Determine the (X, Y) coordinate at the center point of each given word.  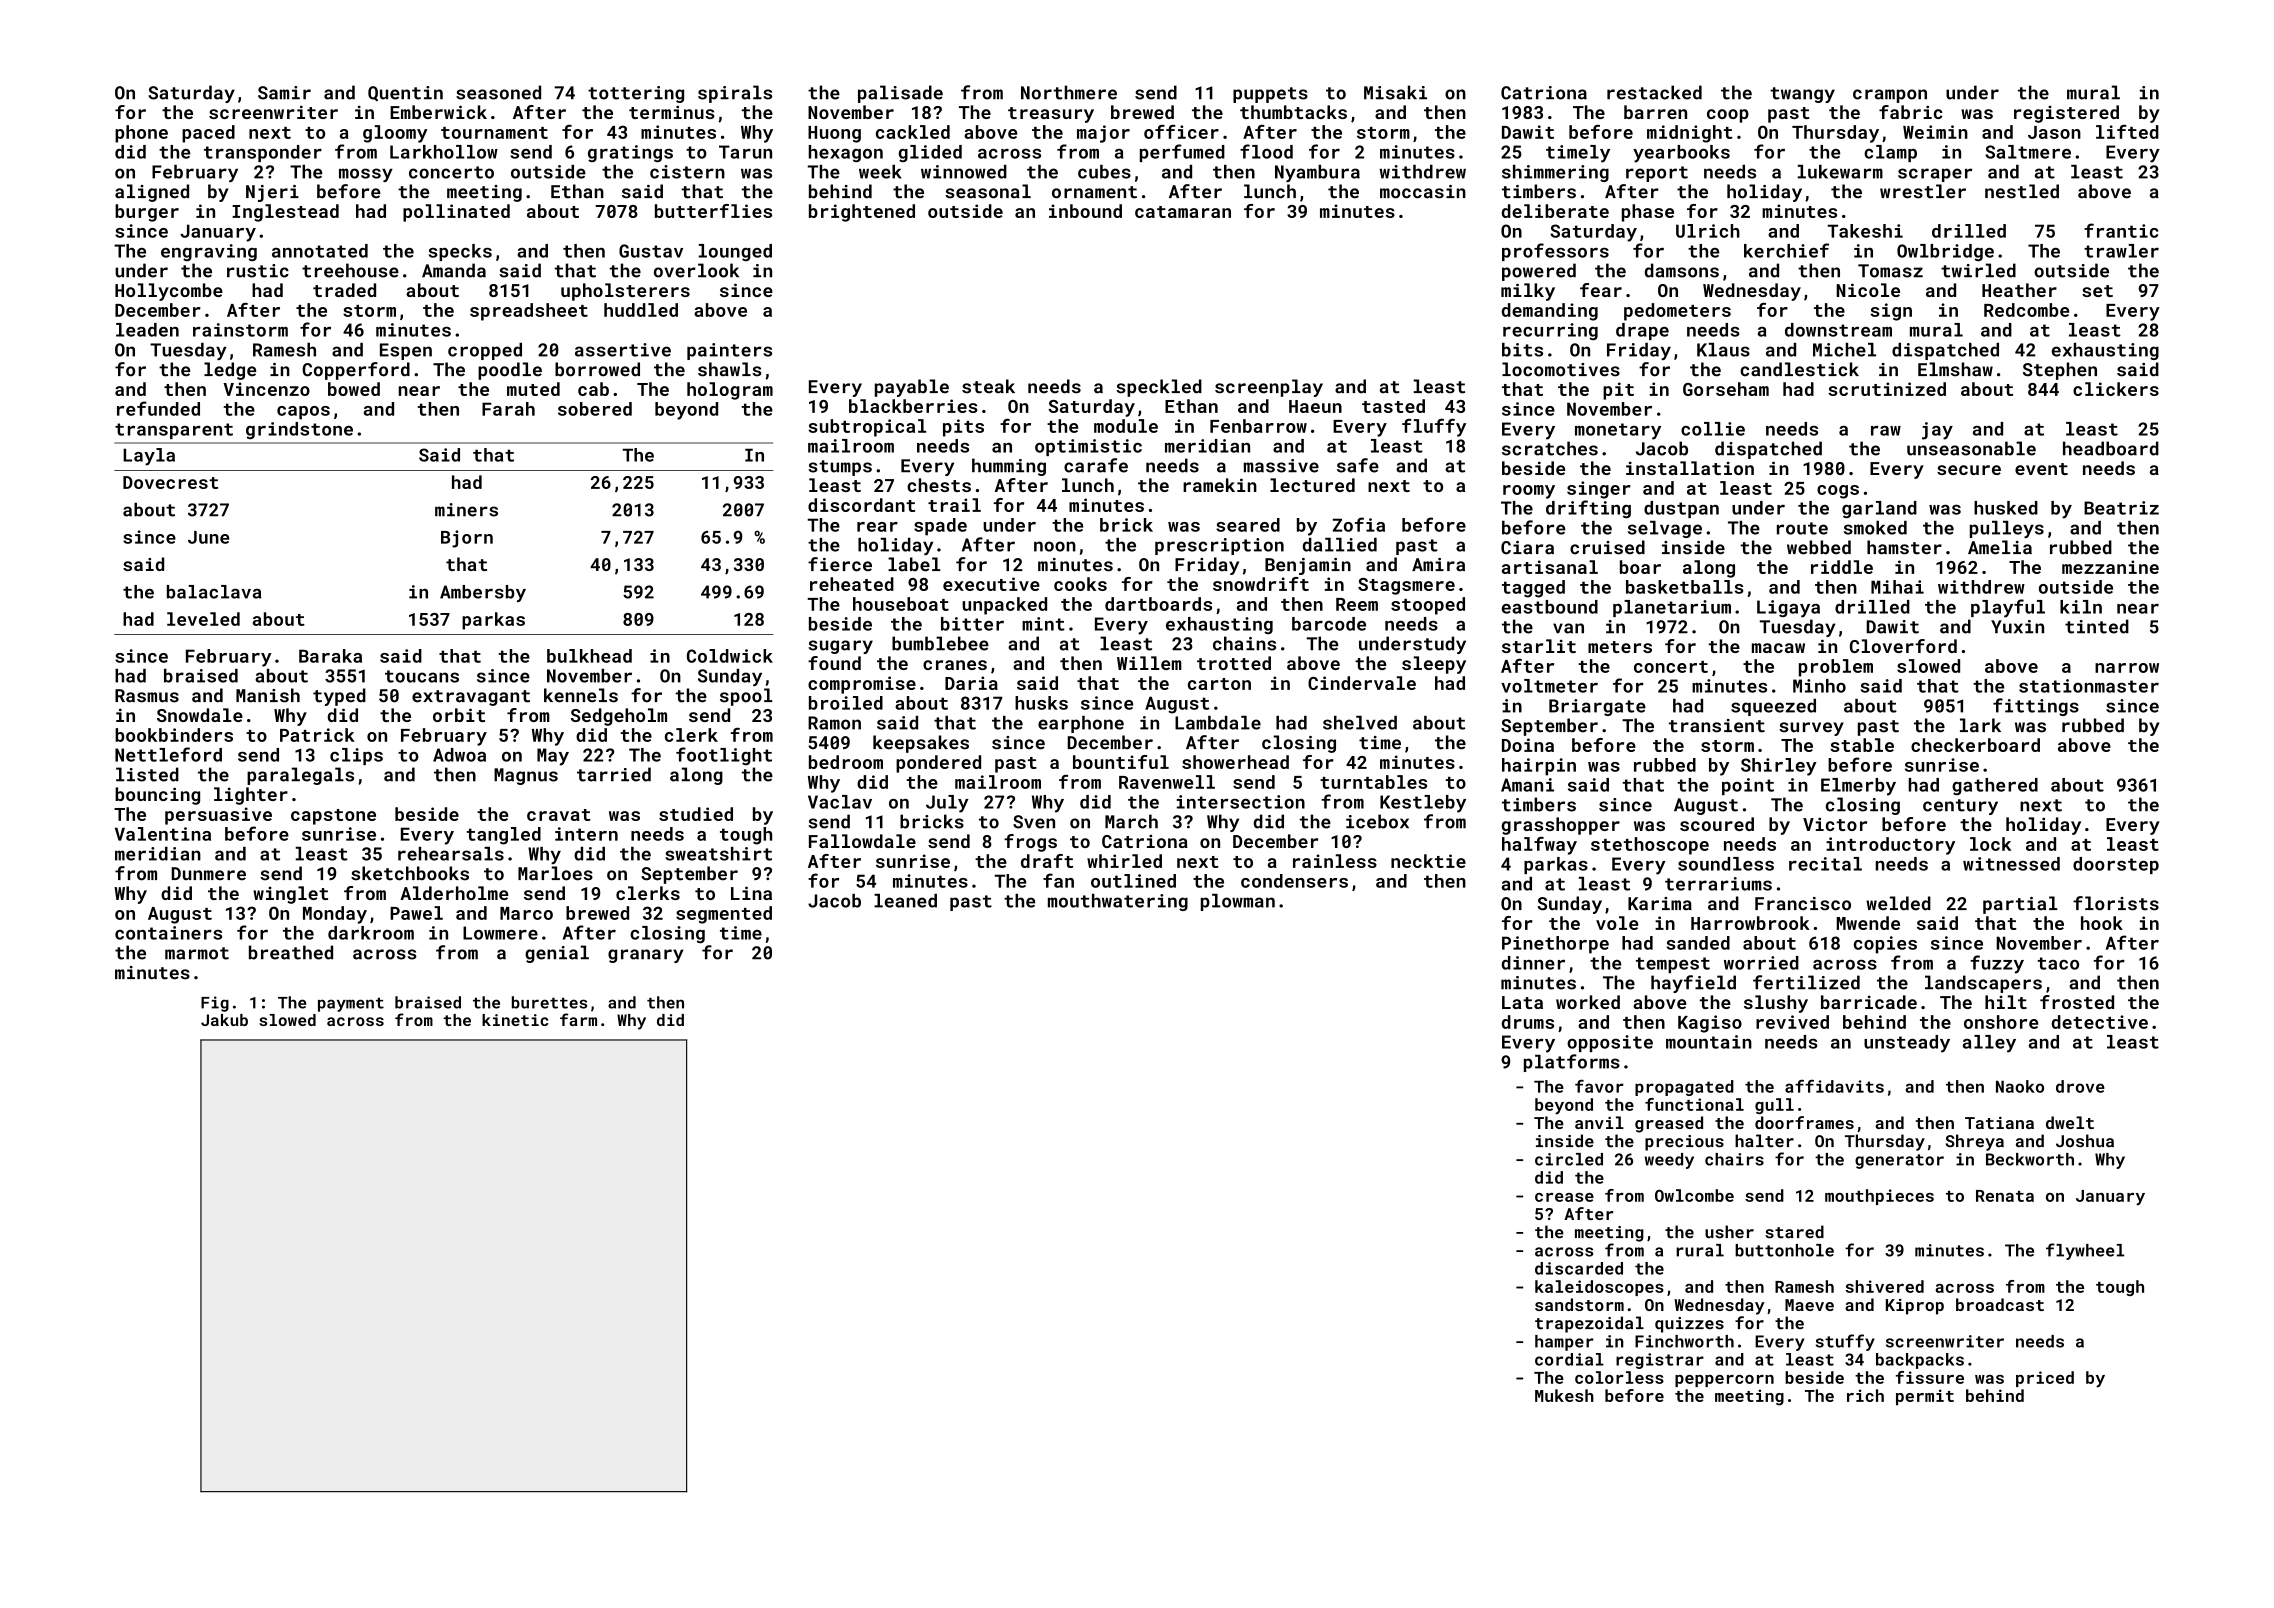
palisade (900, 94)
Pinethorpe (1555, 945)
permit (1925, 1397)
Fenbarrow (1258, 426)
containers (168, 933)
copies (1885, 945)
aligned (152, 193)
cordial (1569, 1359)
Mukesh (1564, 1395)
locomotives (1561, 369)
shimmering (1555, 173)
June (209, 537)
